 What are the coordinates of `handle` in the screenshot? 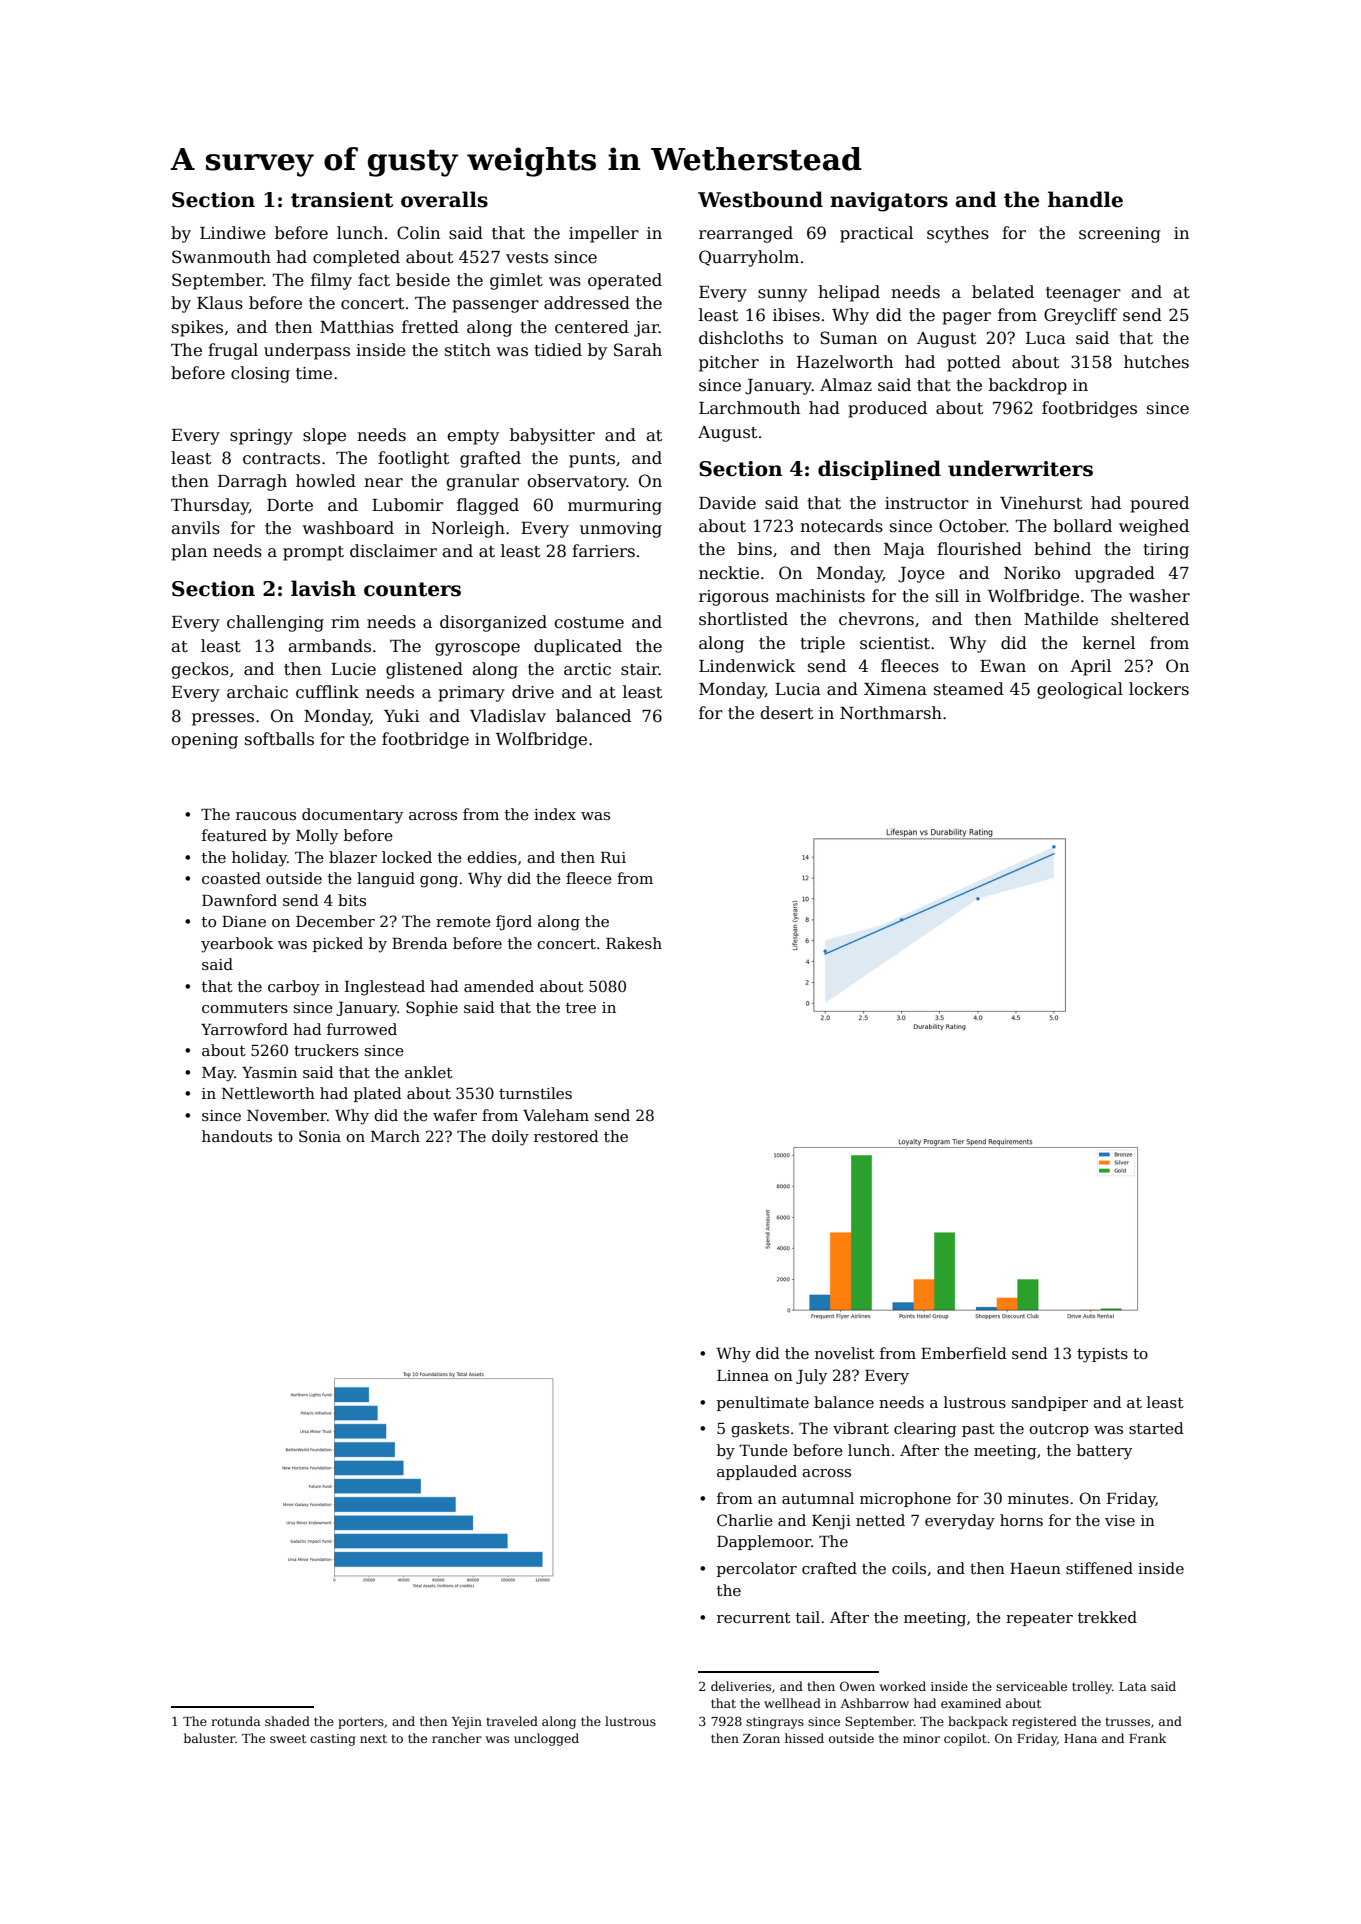 It's located at (1085, 199).
